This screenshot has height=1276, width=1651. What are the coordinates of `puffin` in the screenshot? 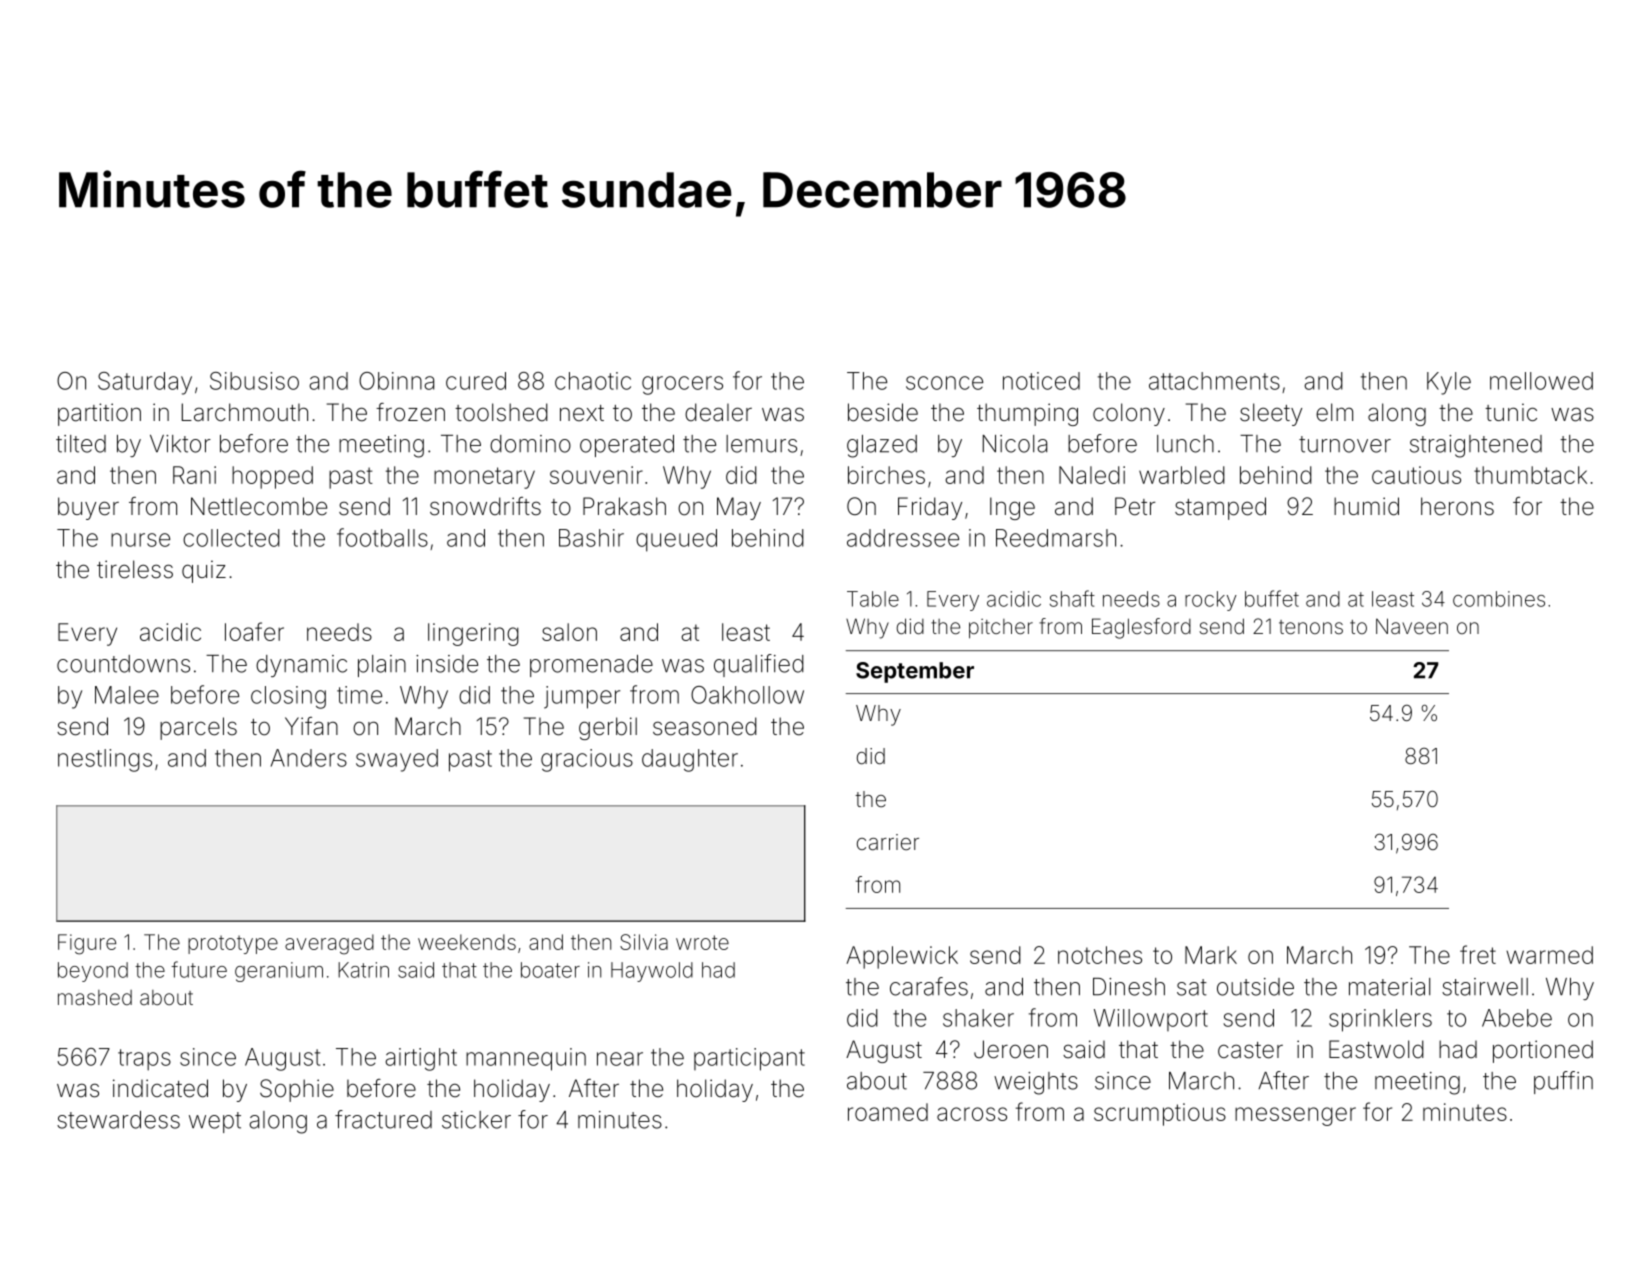 It's located at (1563, 1082).
